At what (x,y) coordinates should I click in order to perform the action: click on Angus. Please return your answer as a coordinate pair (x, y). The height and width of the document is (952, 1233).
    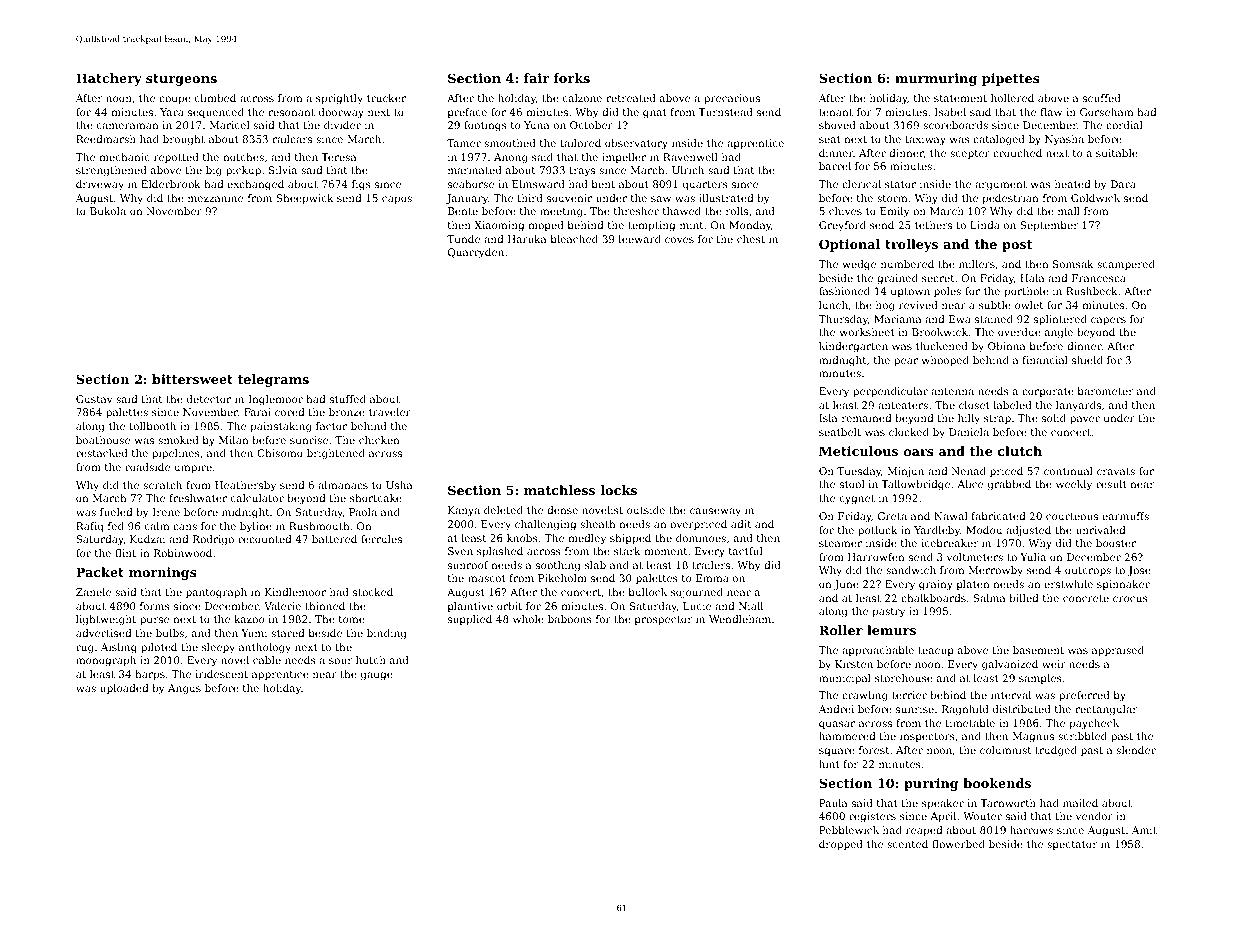
    Looking at the image, I should click on (184, 689).
